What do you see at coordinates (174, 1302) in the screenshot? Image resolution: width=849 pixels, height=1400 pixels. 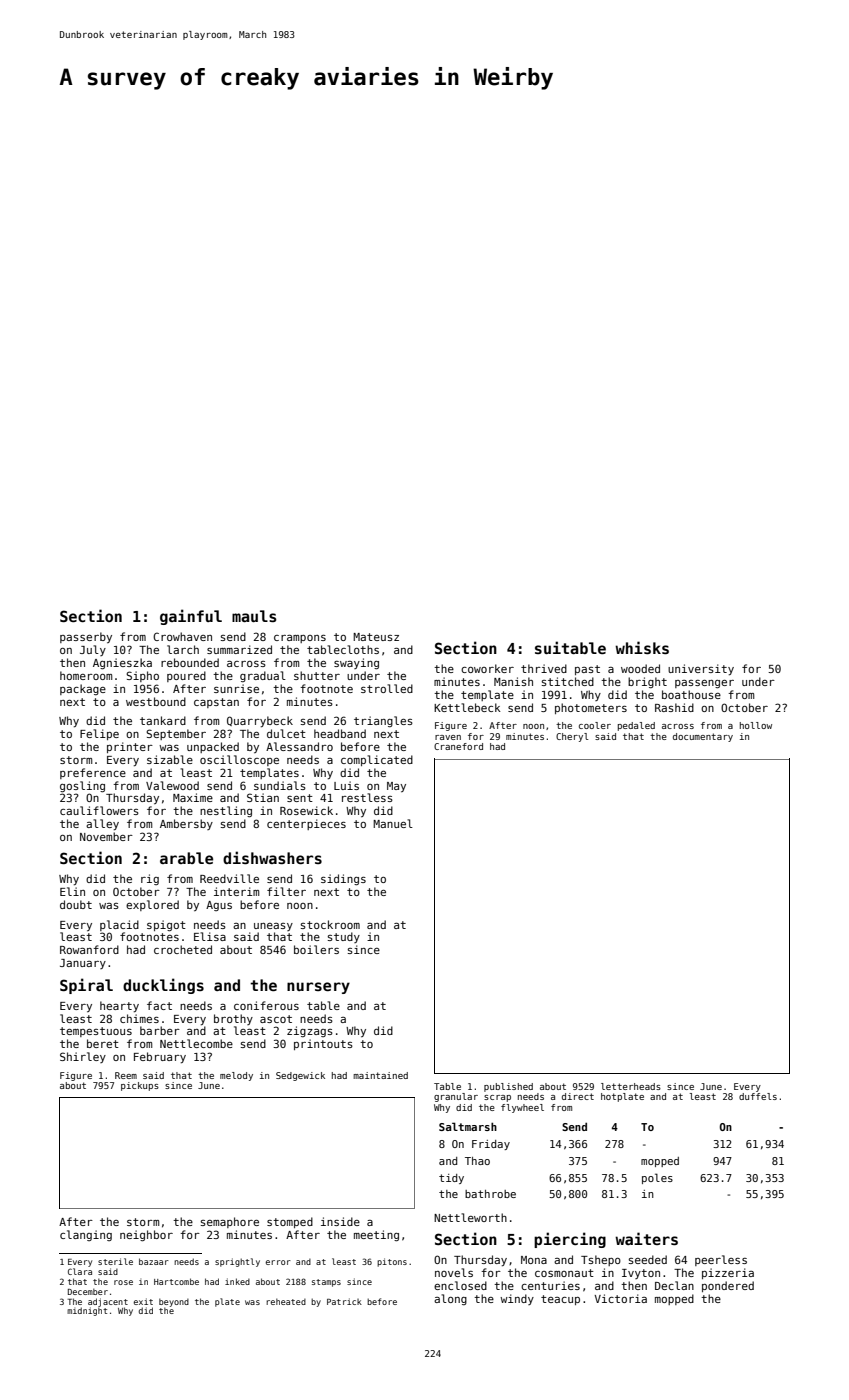 I see `beyond` at bounding box center [174, 1302].
